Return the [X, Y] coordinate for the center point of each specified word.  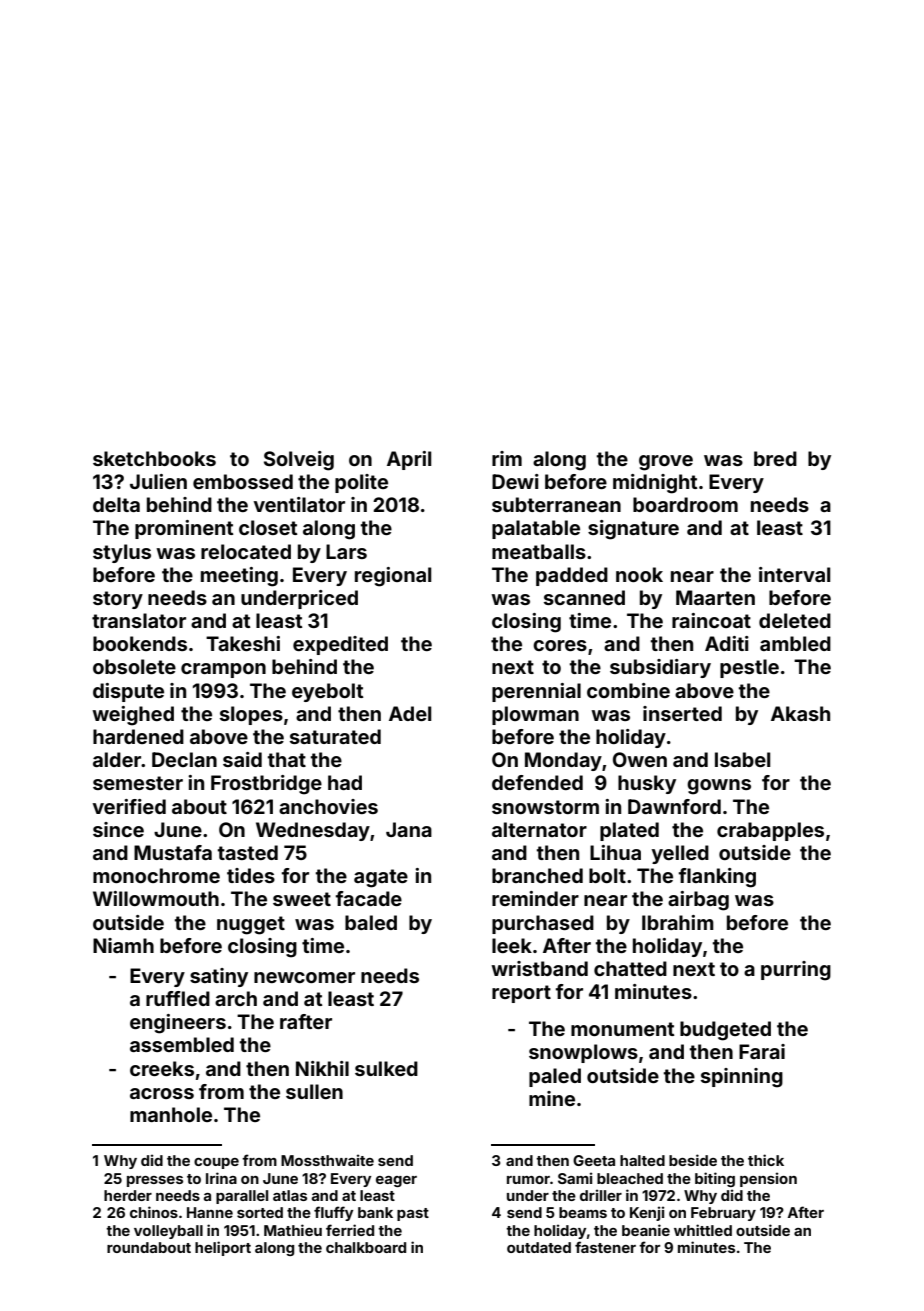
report [521, 994]
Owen [640, 759]
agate [381, 878]
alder [117, 759]
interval [794, 574]
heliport [223, 1248]
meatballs [539, 551]
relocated [246, 551]
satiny [219, 977]
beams [583, 1212]
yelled [680, 854]
